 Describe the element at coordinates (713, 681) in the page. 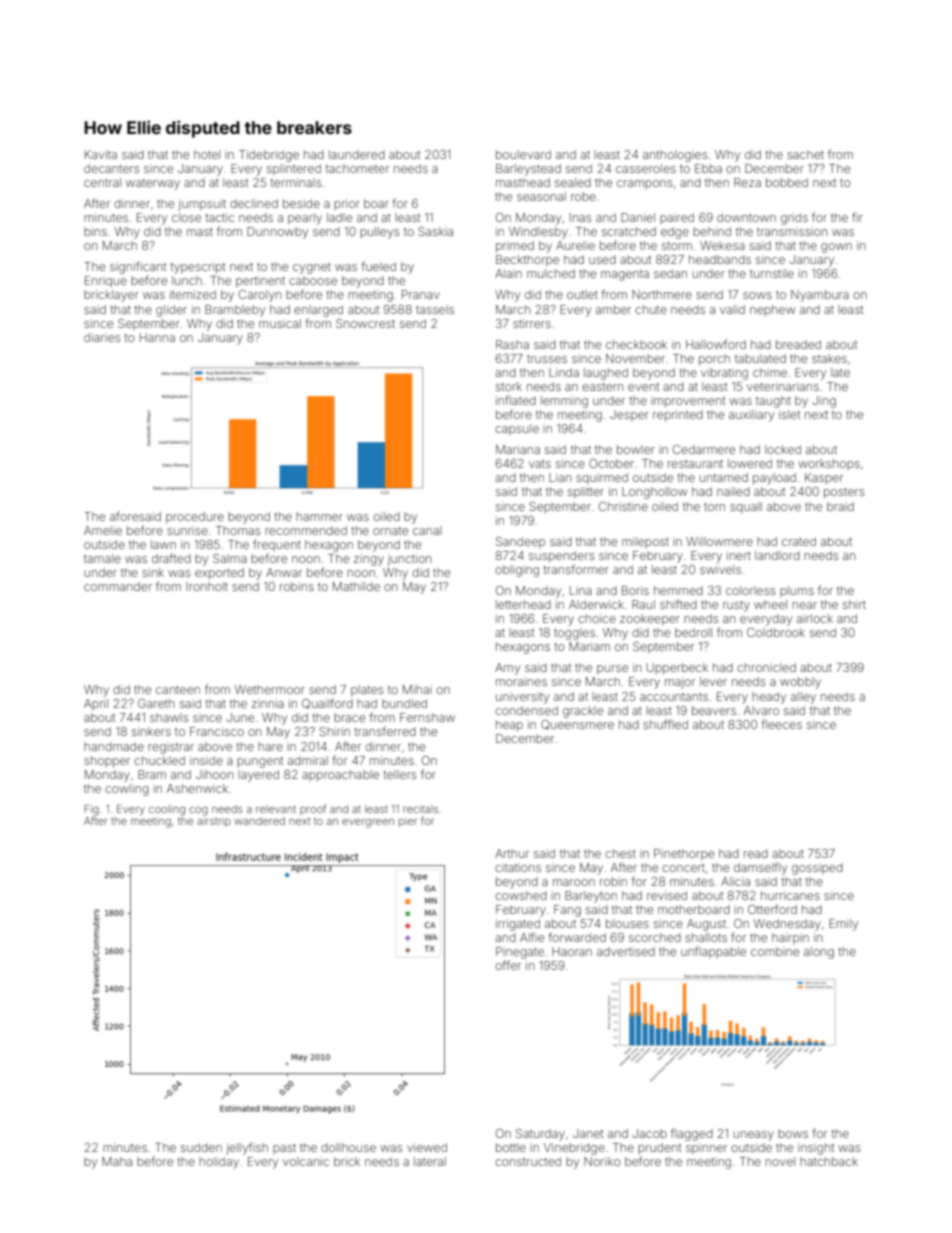

I see `lever` at that location.
